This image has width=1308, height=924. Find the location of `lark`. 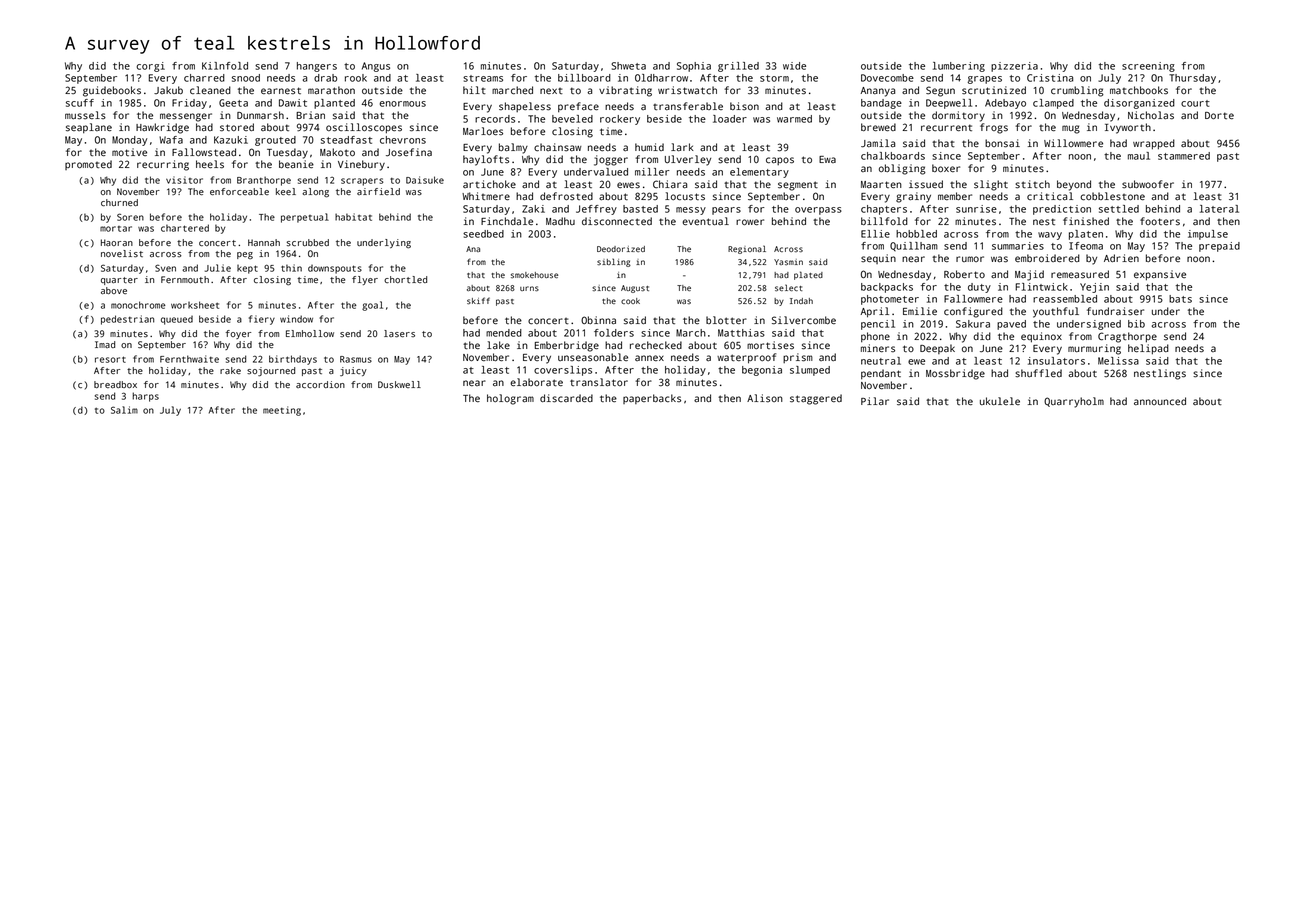

lark is located at coordinates (682, 147).
